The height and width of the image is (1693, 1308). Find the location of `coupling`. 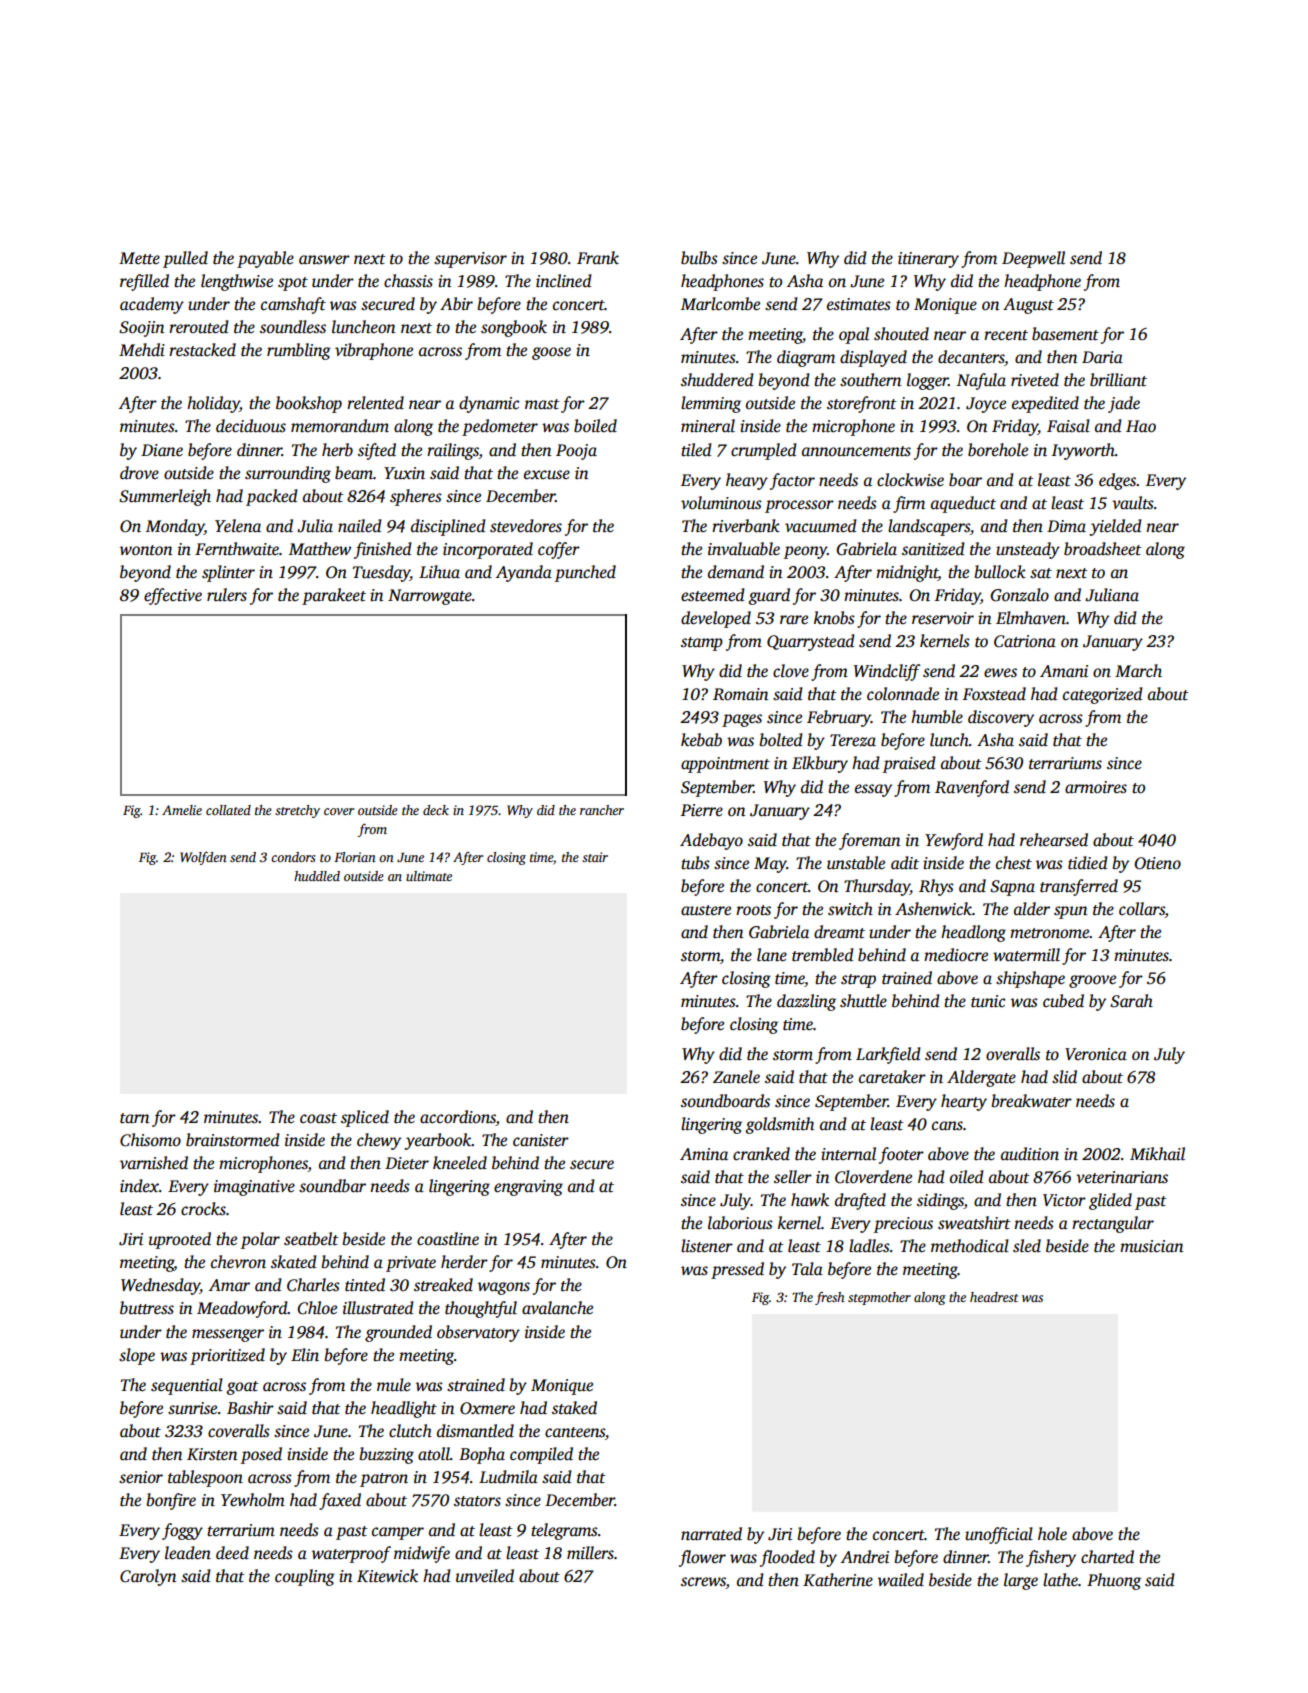

coupling is located at coordinates (305, 1577).
